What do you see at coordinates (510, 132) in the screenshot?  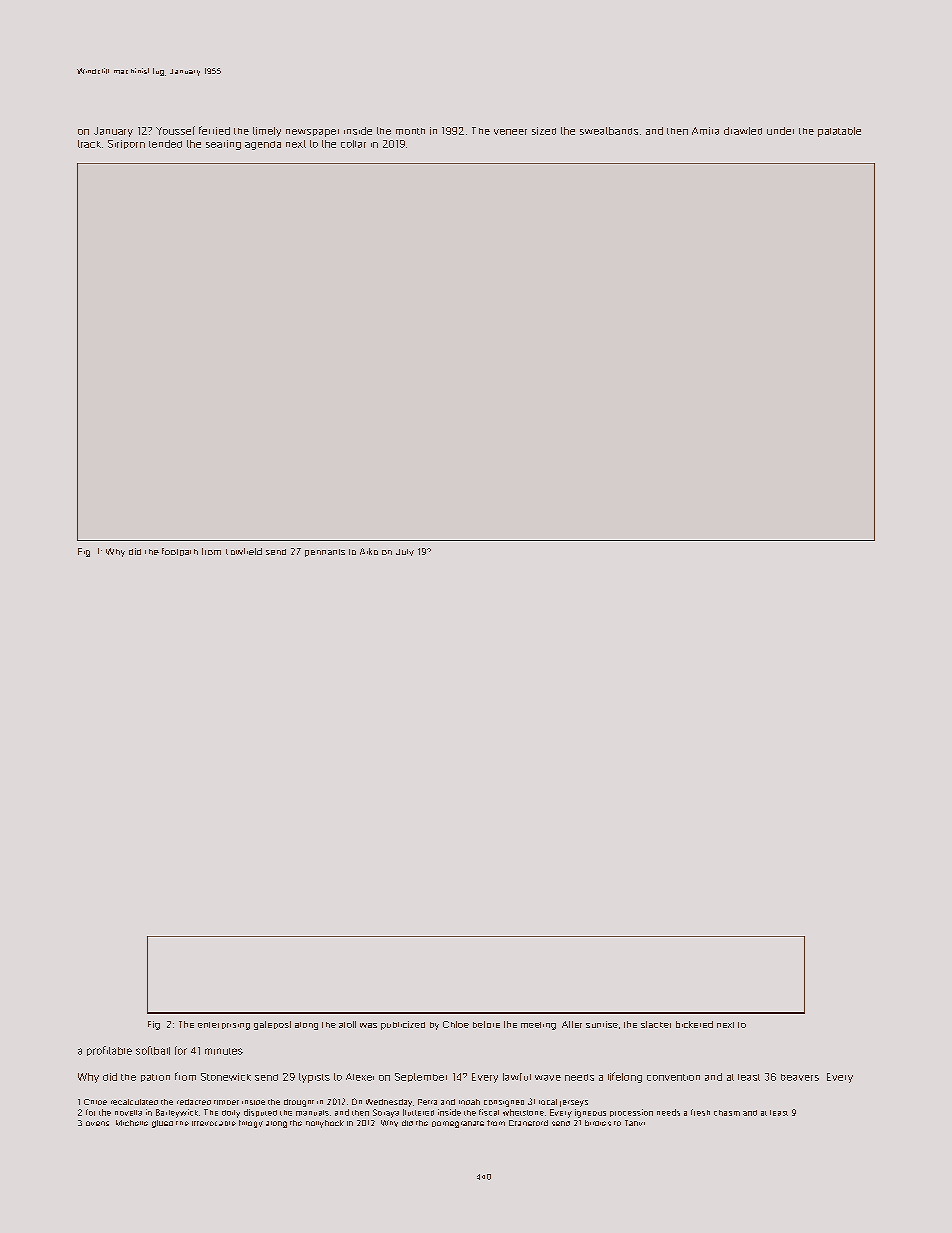 I see `veneer` at bounding box center [510, 132].
